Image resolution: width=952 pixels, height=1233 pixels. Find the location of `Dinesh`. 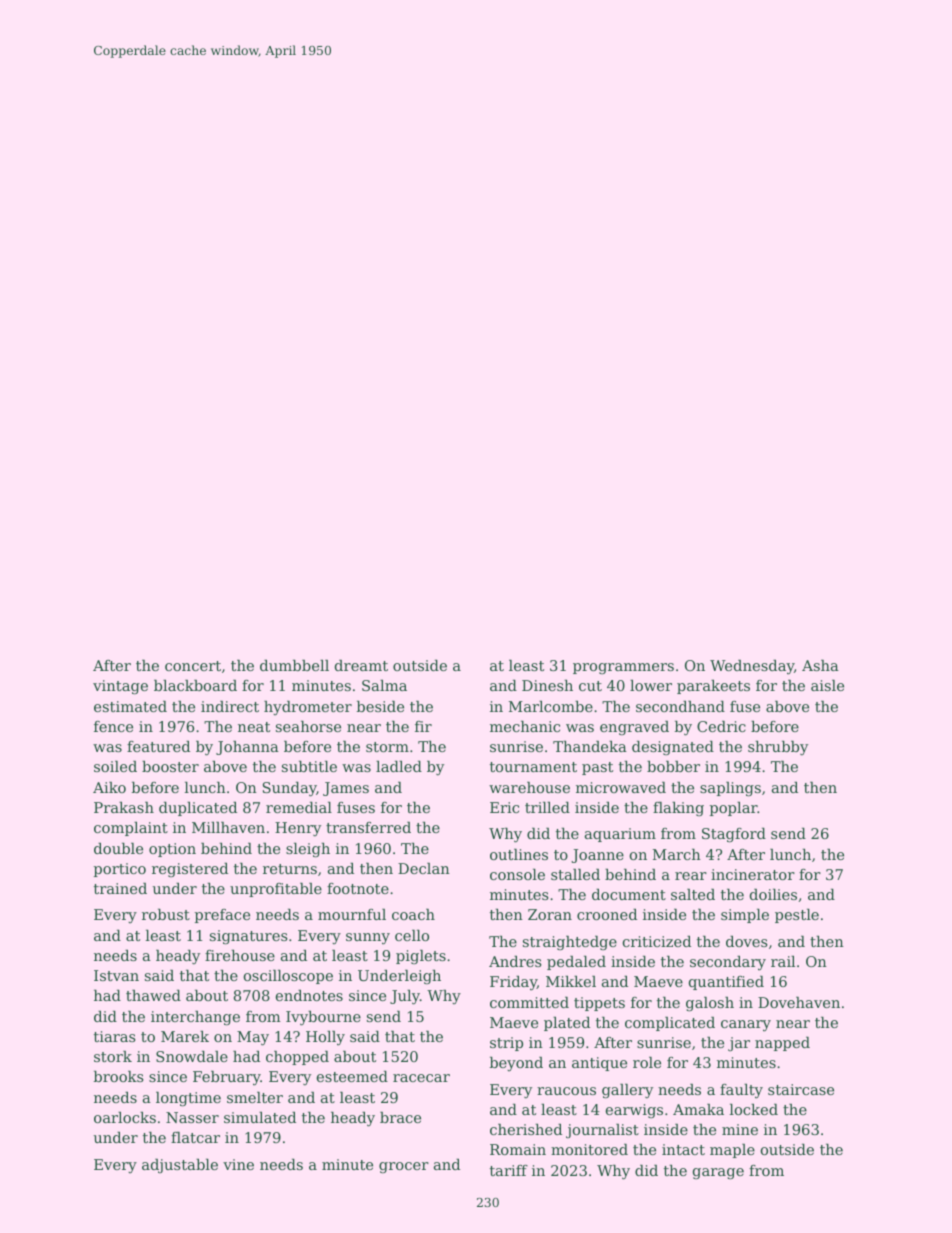

Dinesh is located at coordinates (547, 685).
